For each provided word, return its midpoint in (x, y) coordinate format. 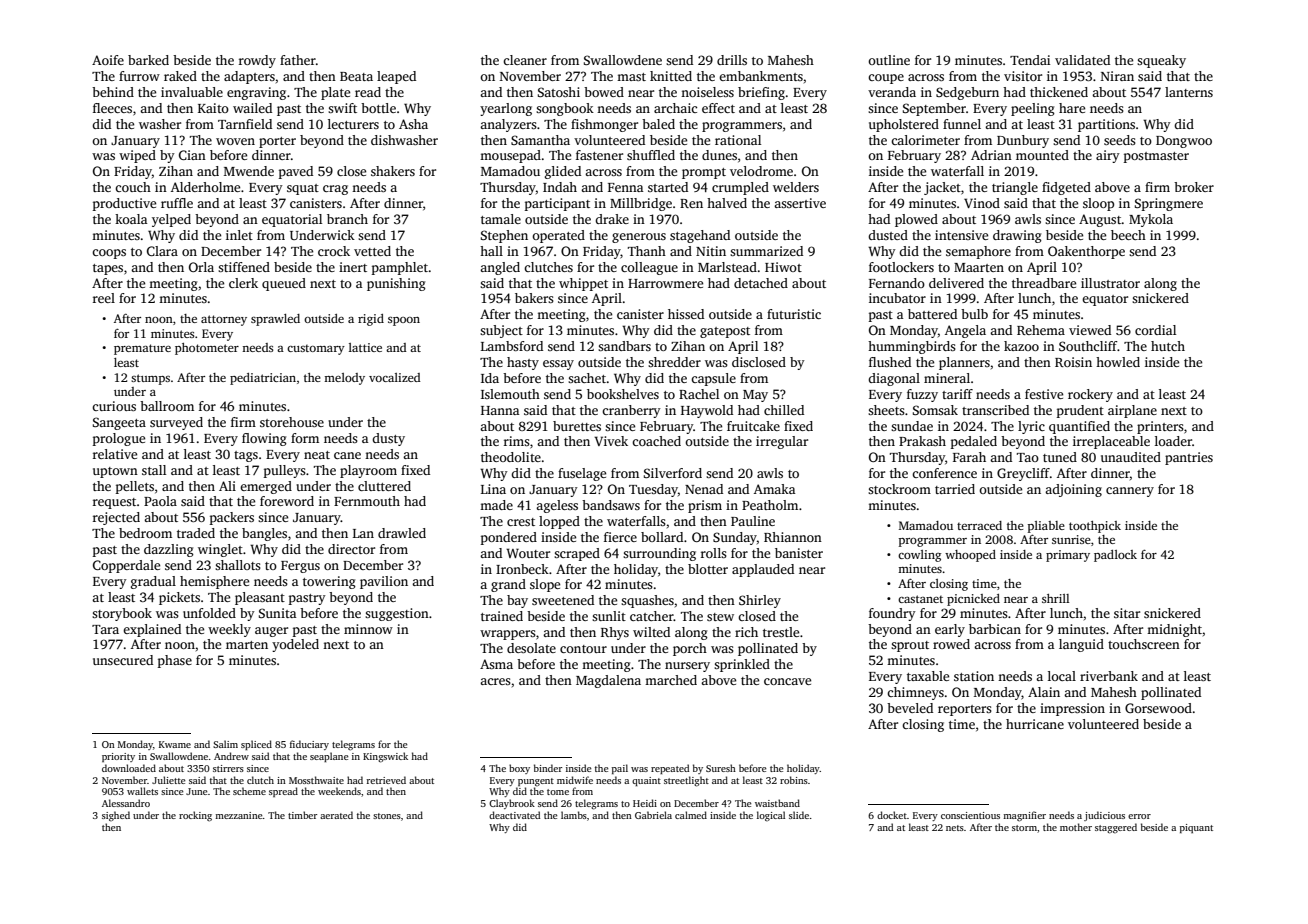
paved (296, 172)
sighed (116, 816)
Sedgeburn (967, 93)
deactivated (514, 815)
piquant (1196, 828)
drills (732, 60)
